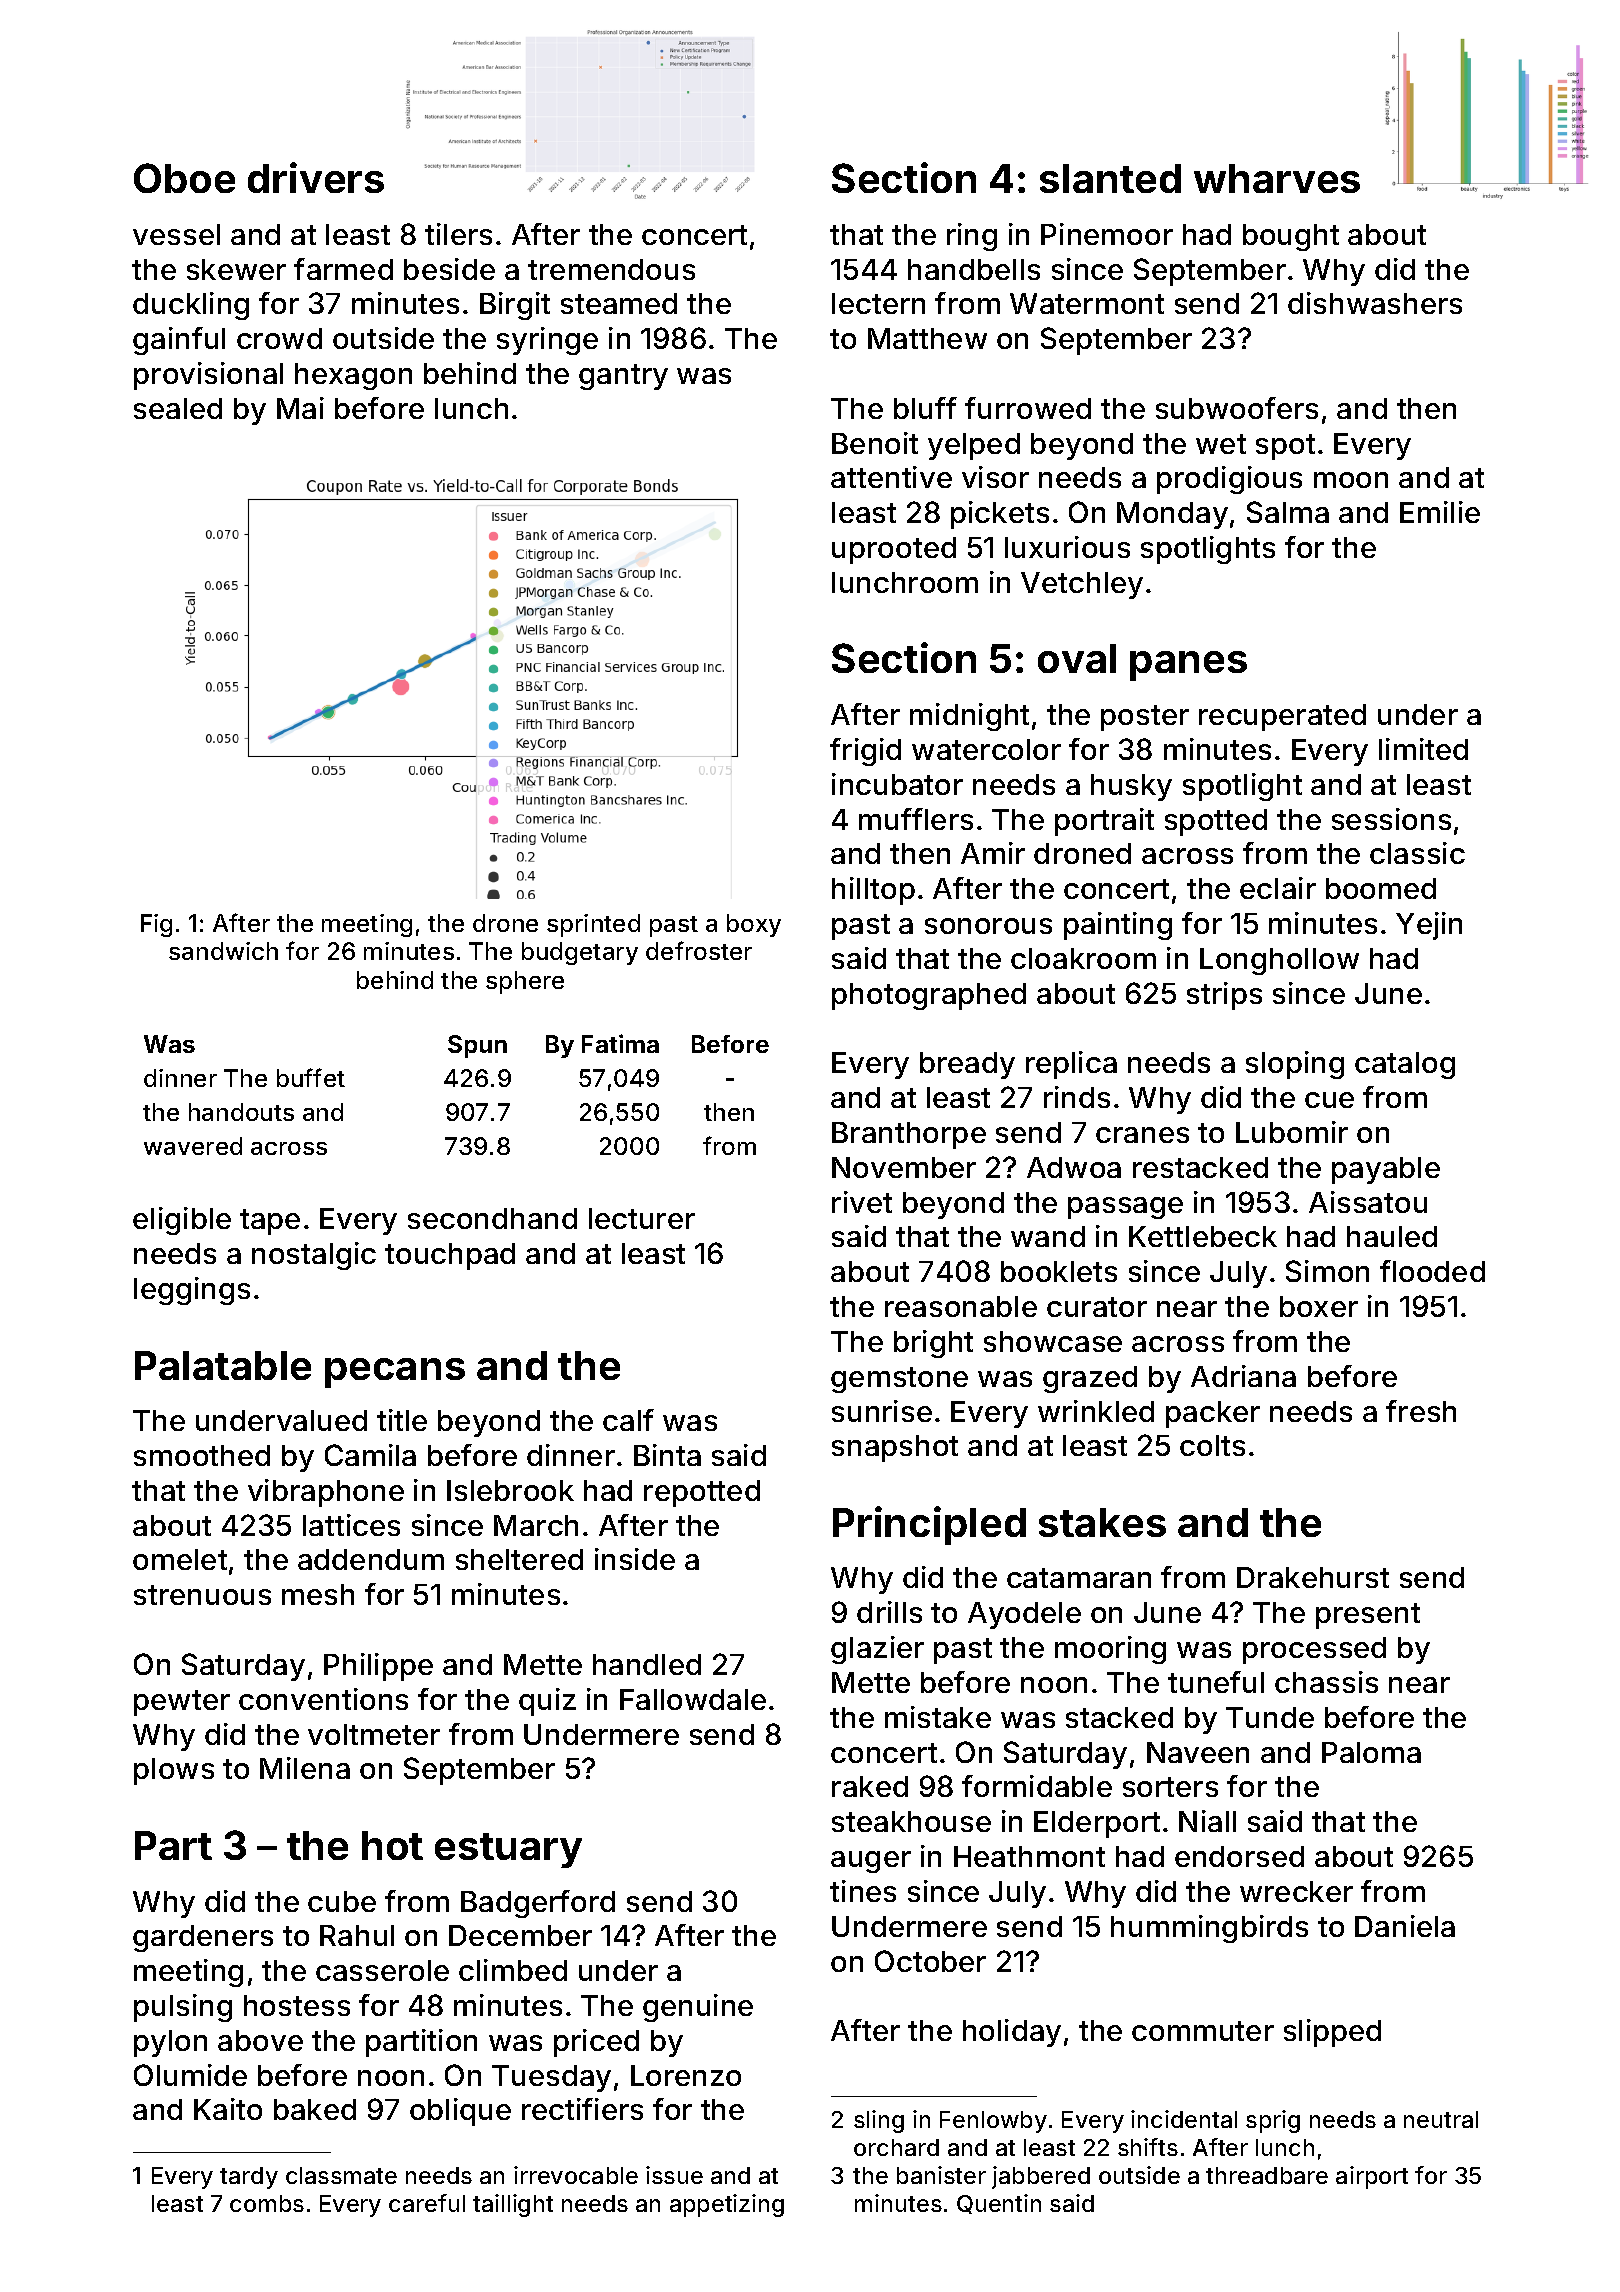  I want to click on Adriana, so click(1243, 1376).
